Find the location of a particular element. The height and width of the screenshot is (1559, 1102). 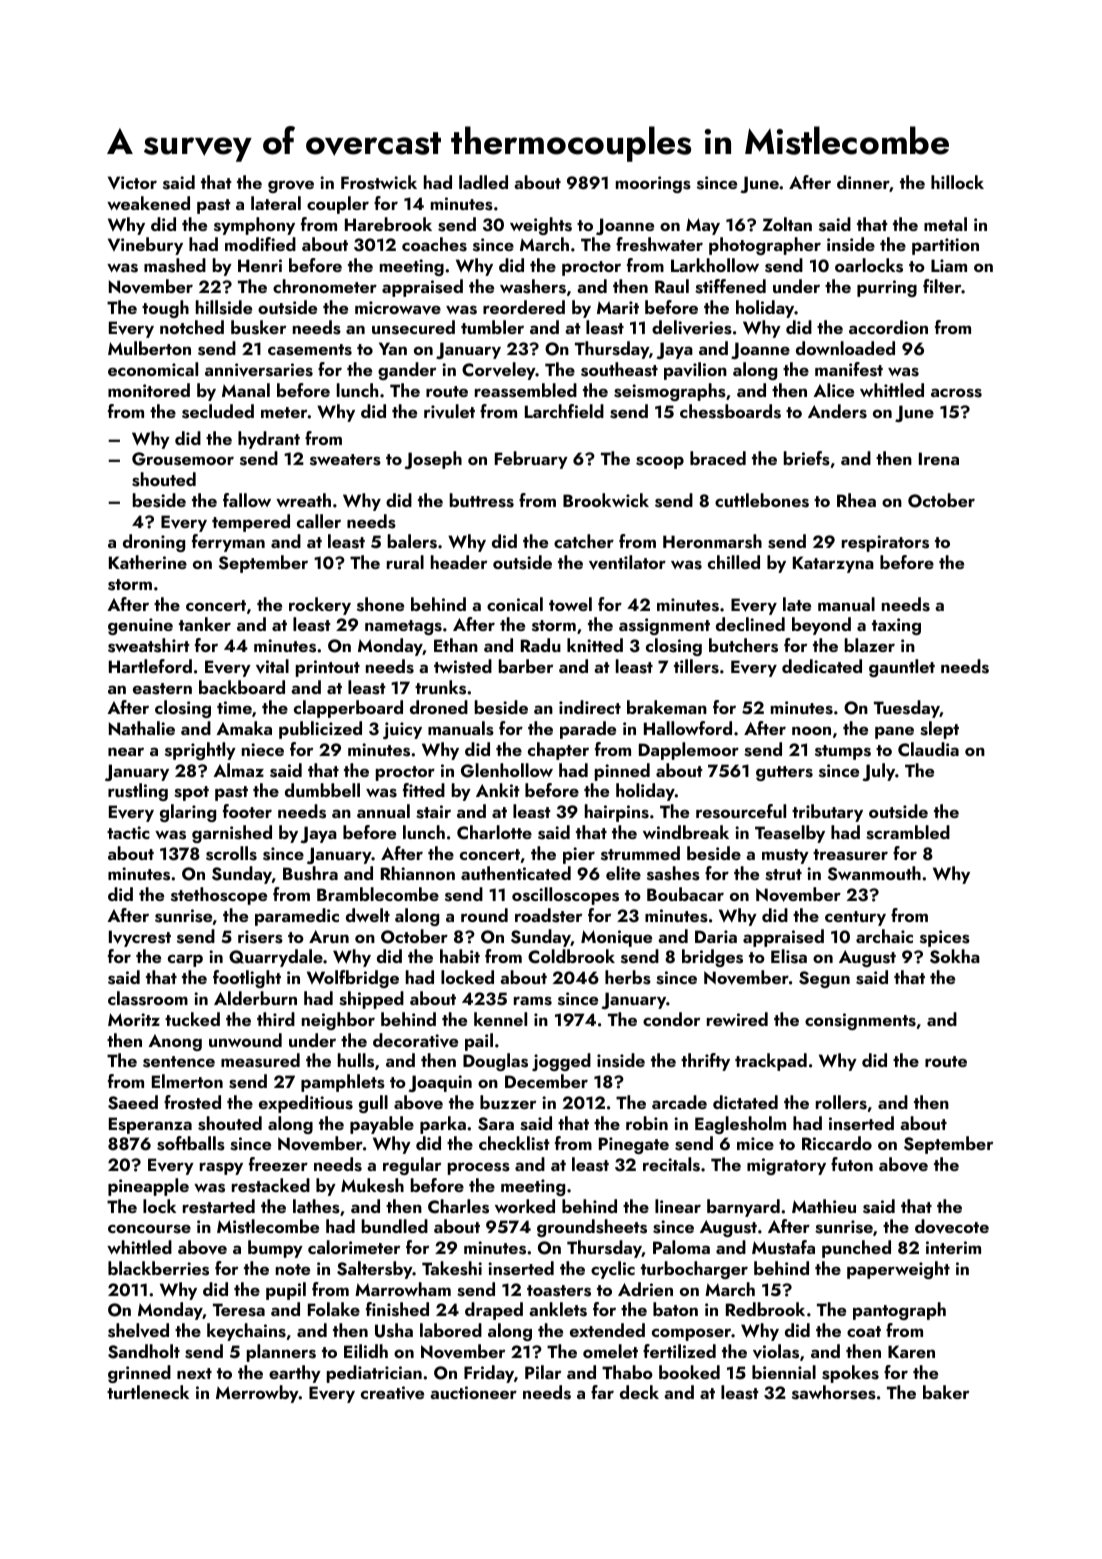

ladled is located at coordinates (483, 182).
